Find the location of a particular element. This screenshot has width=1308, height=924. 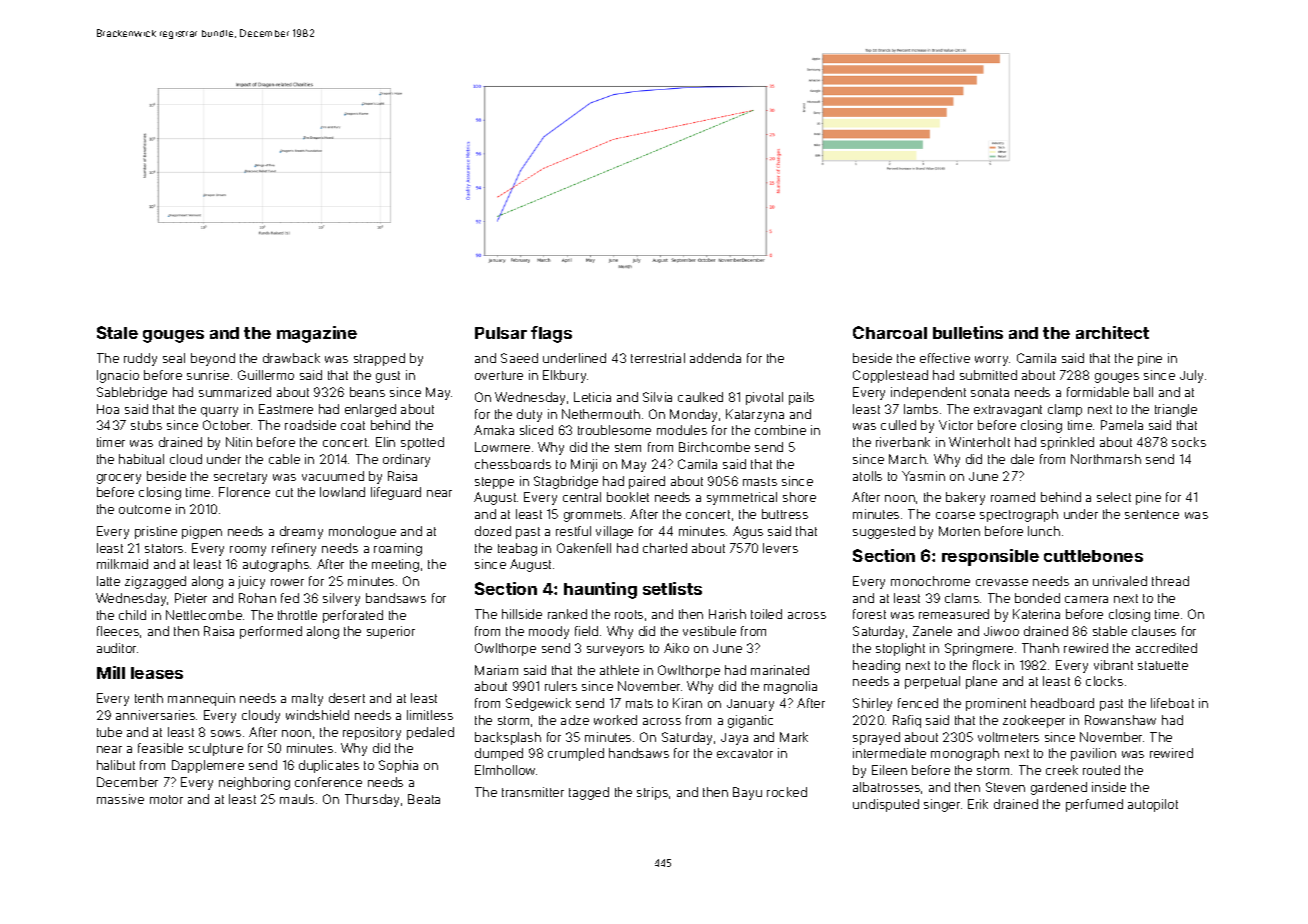

triangle is located at coordinates (1176, 410).
